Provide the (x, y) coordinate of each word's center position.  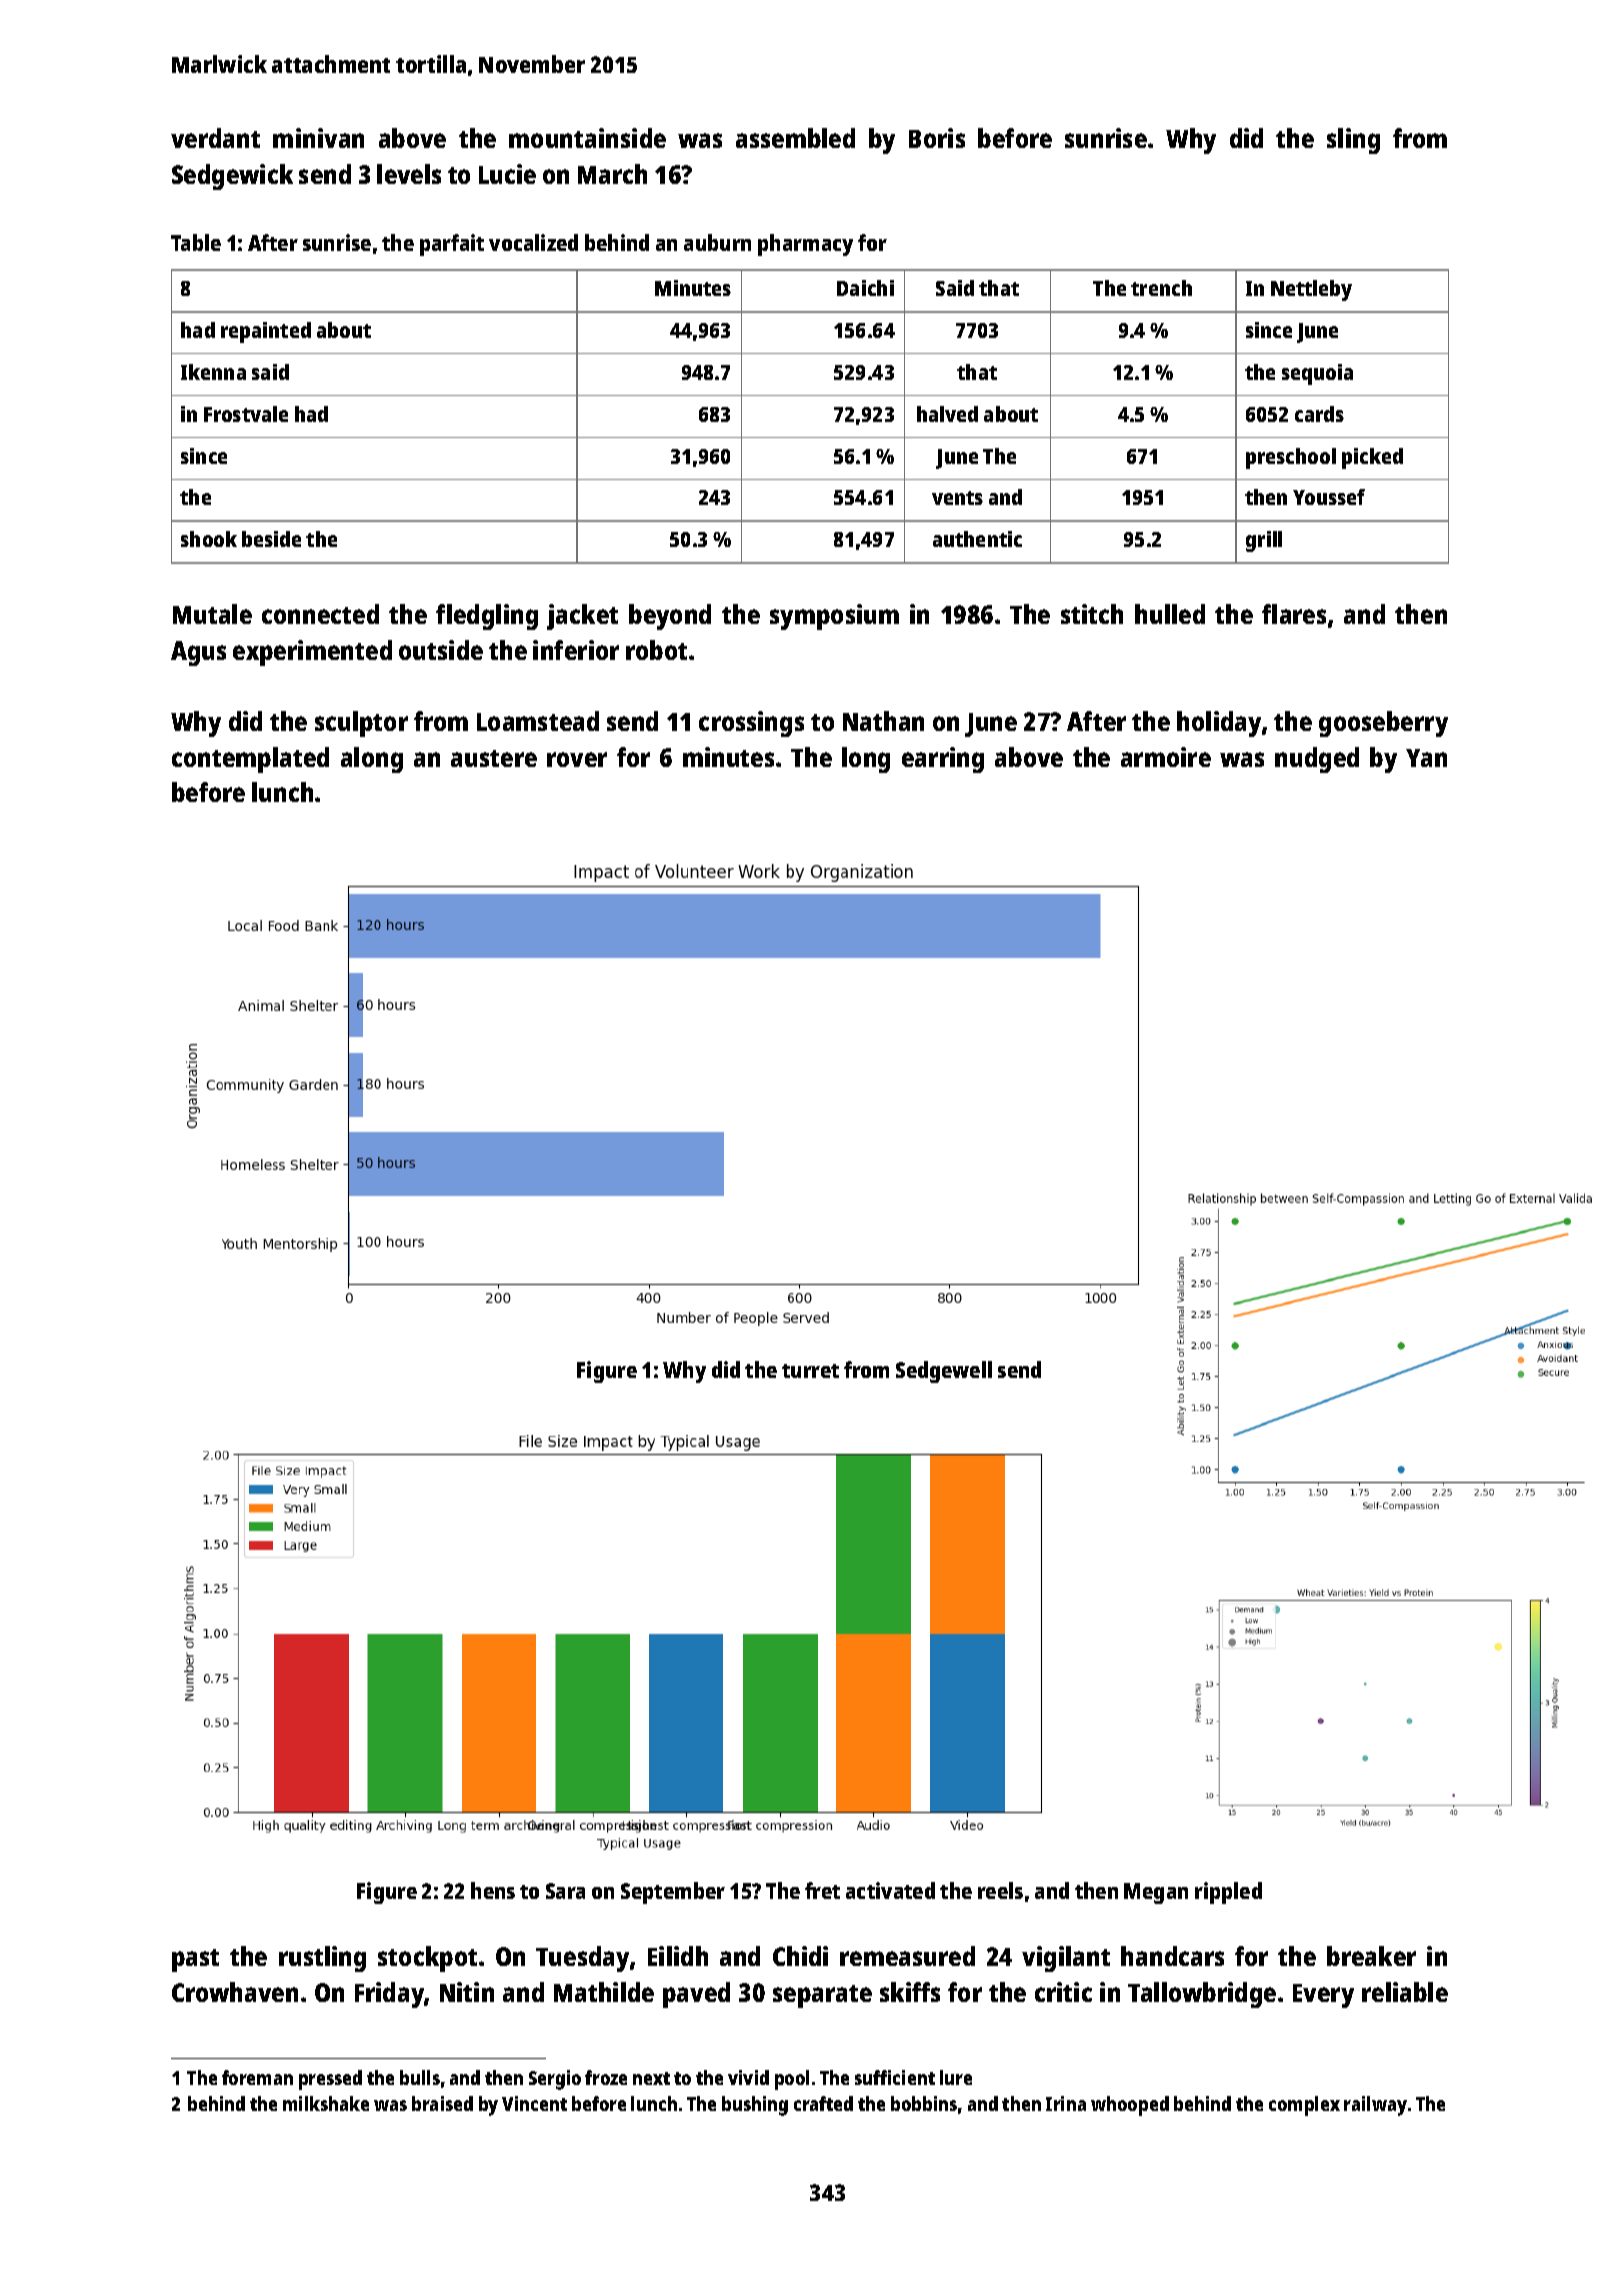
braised (442, 2103)
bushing (755, 2106)
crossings (751, 724)
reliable (1405, 1992)
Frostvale (246, 414)
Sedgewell (944, 1372)
